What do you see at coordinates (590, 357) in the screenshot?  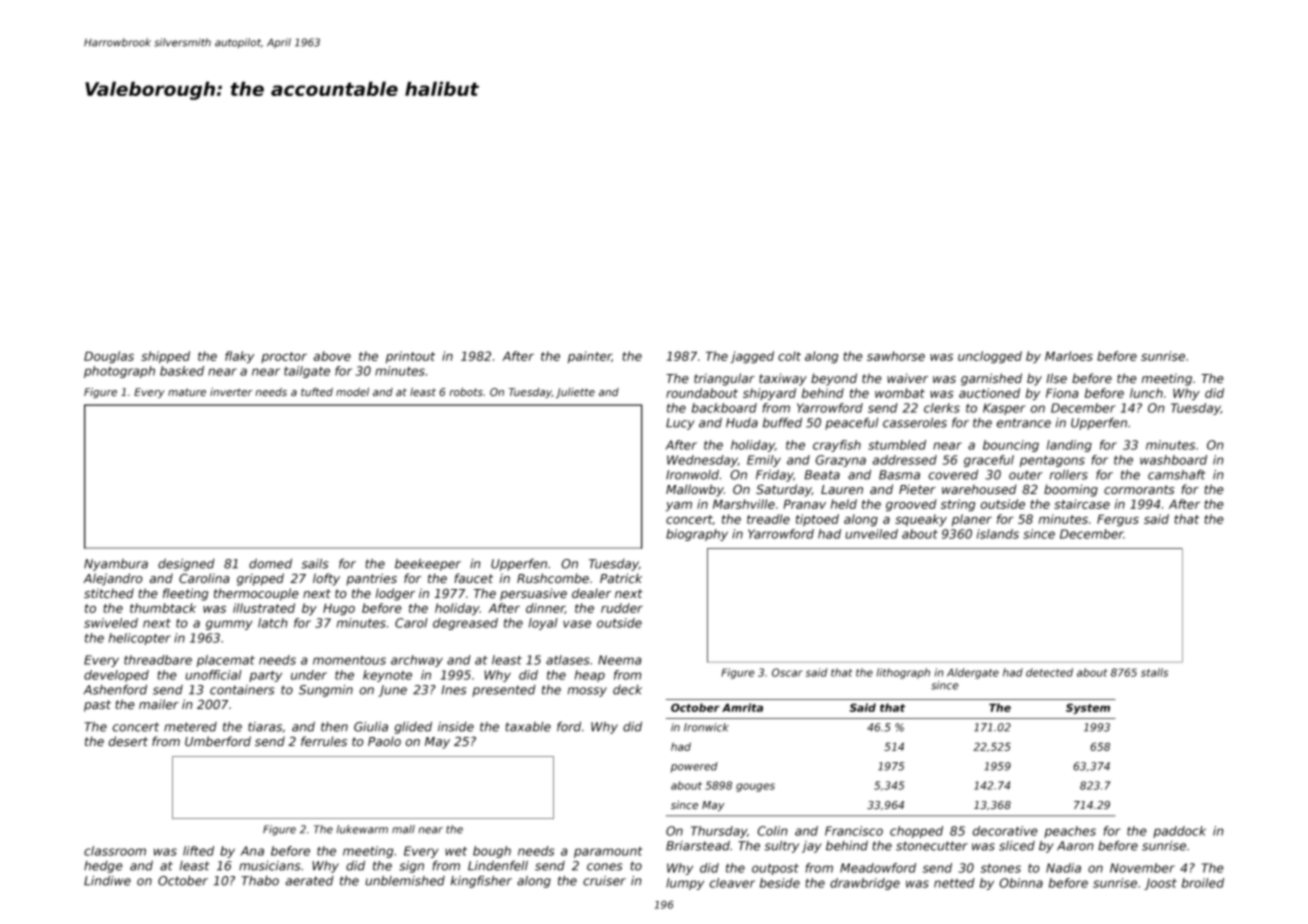 I see `painter` at bounding box center [590, 357].
